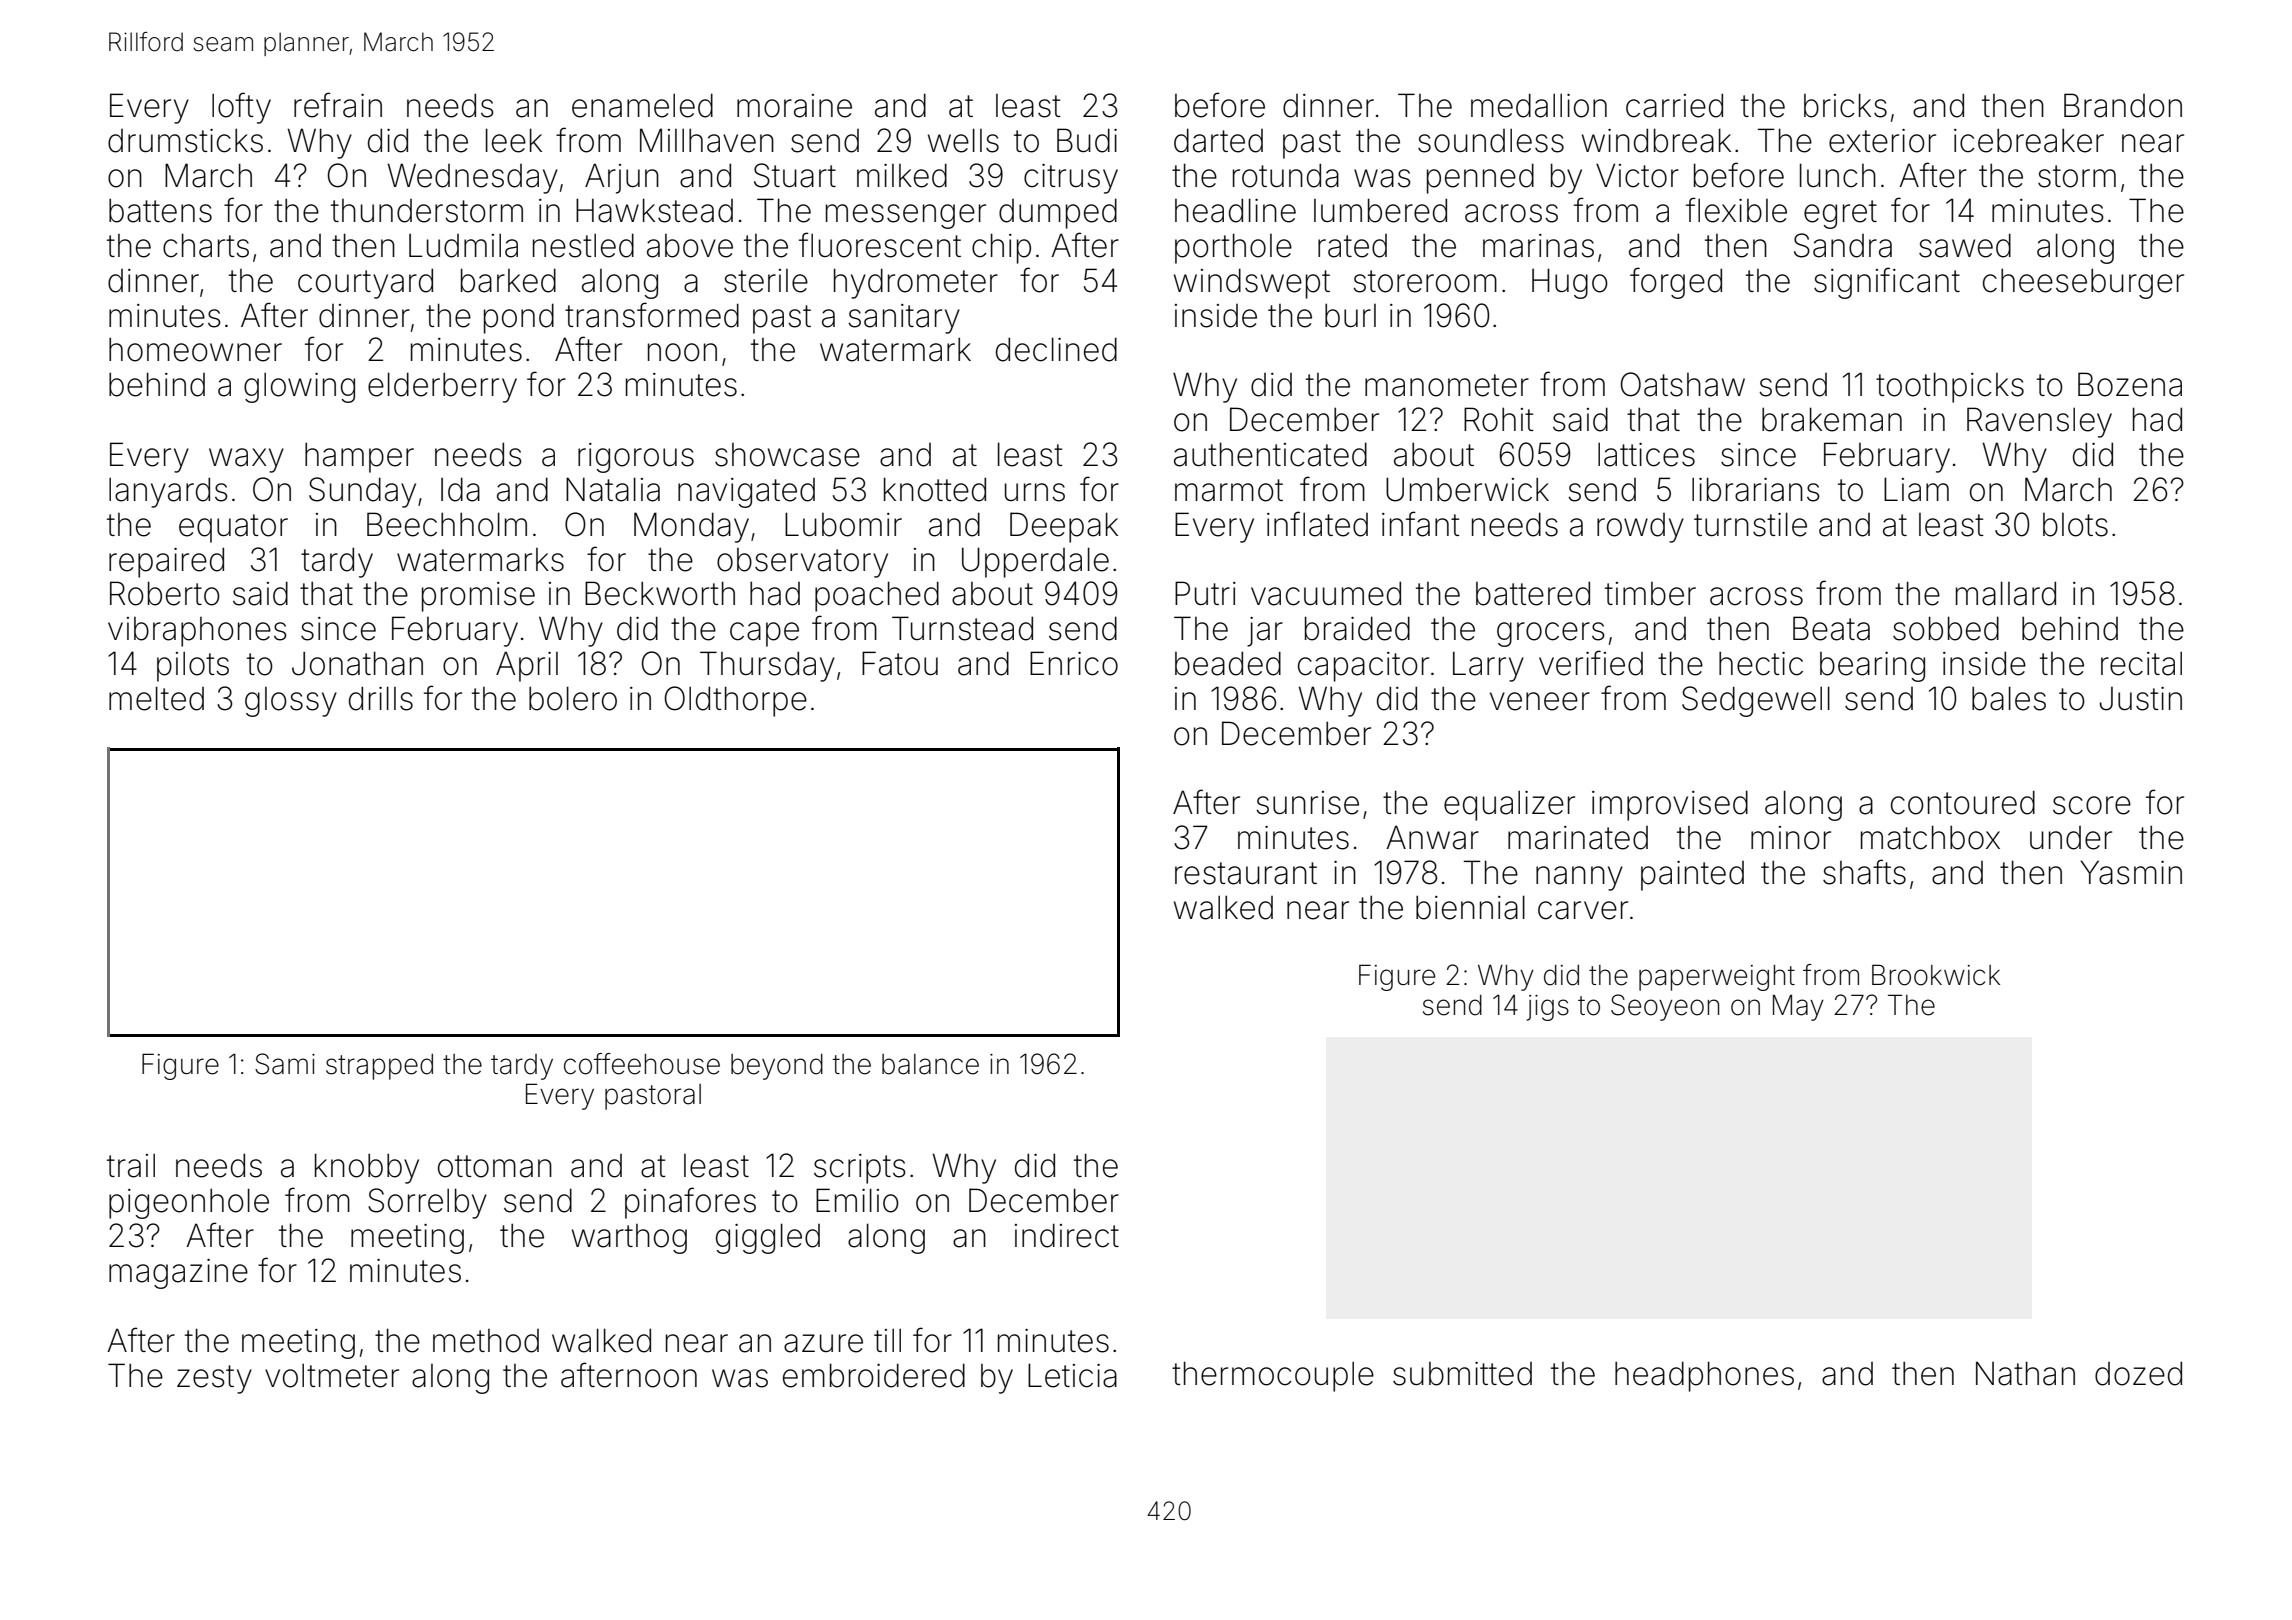 This screenshot has width=2292, height=1620. I want to click on bricks, so click(1845, 105).
